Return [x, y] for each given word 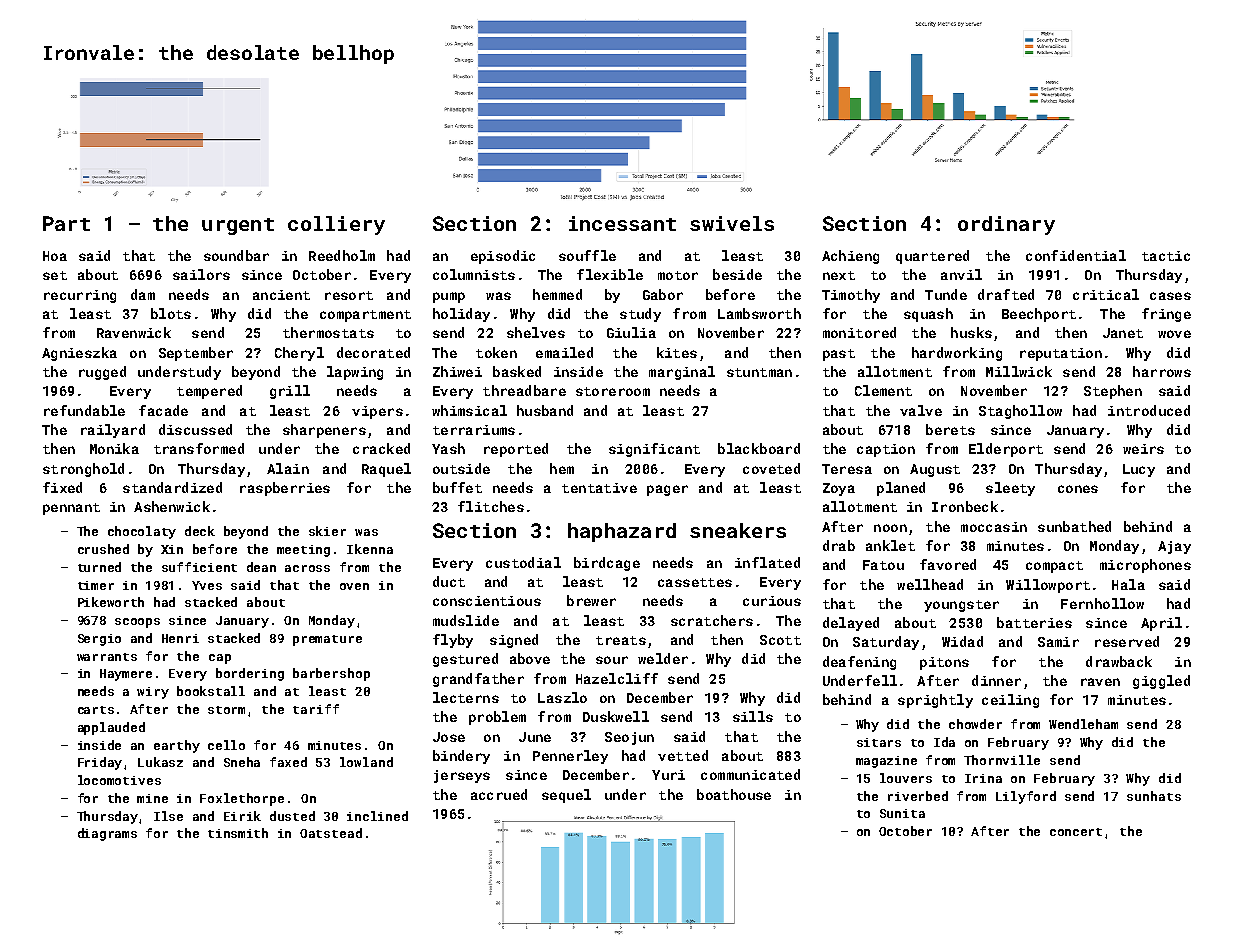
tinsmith [238, 833]
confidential [1076, 255]
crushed [103, 549]
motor [678, 275]
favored [948, 564]
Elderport [1006, 450]
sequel [566, 796]
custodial [523, 562]
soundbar [236, 255]
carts [96, 710]
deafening [859, 663]
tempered [209, 392]
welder [663, 658]
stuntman [759, 372]
